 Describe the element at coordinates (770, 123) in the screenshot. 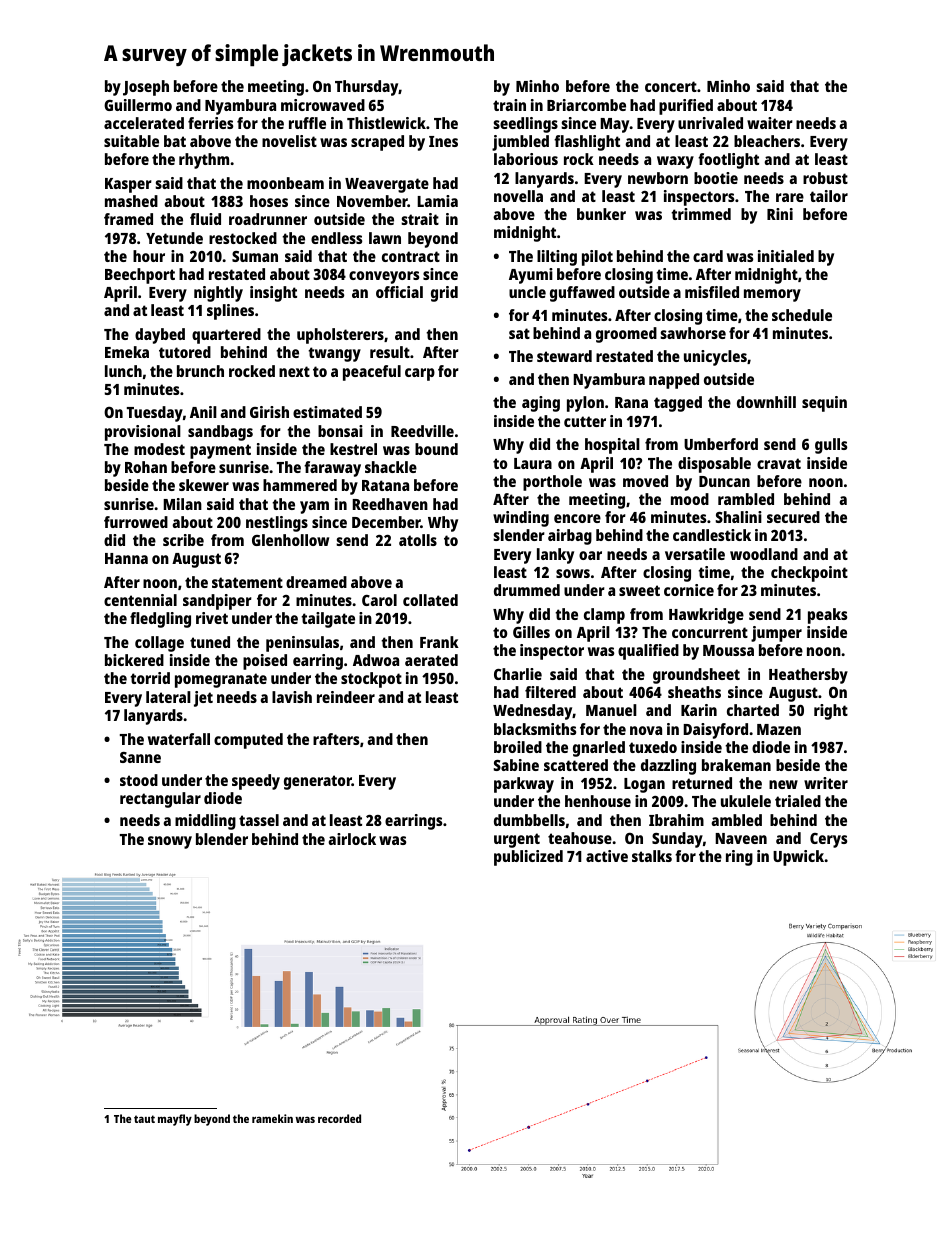

I see `waiter` at that location.
